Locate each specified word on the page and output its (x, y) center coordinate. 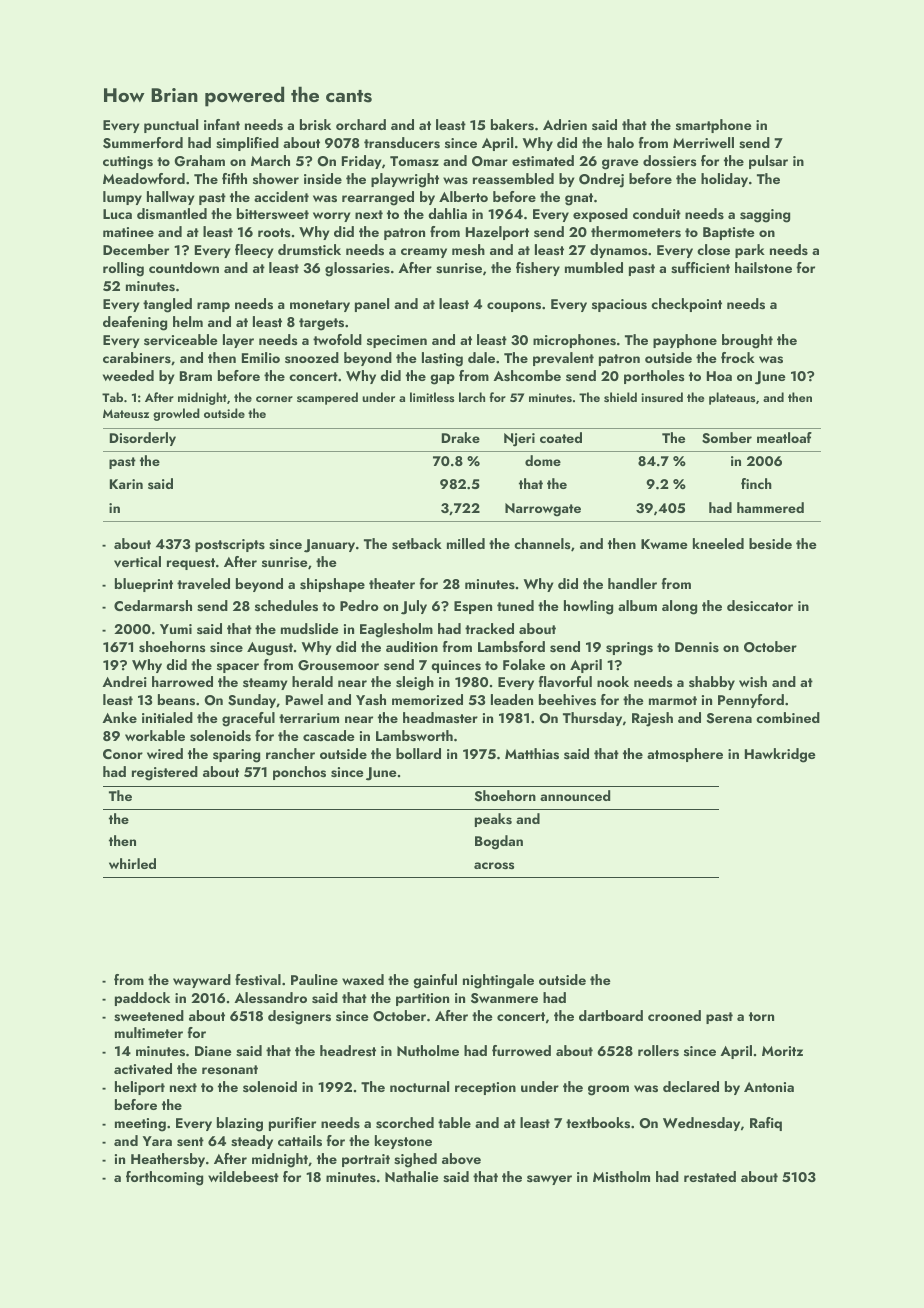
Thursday (592, 719)
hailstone (763, 267)
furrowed (521, 1050)
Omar (490, 161)
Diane (213, 1051)
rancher (290, 753)
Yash (371, 700)
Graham (199, 161)
